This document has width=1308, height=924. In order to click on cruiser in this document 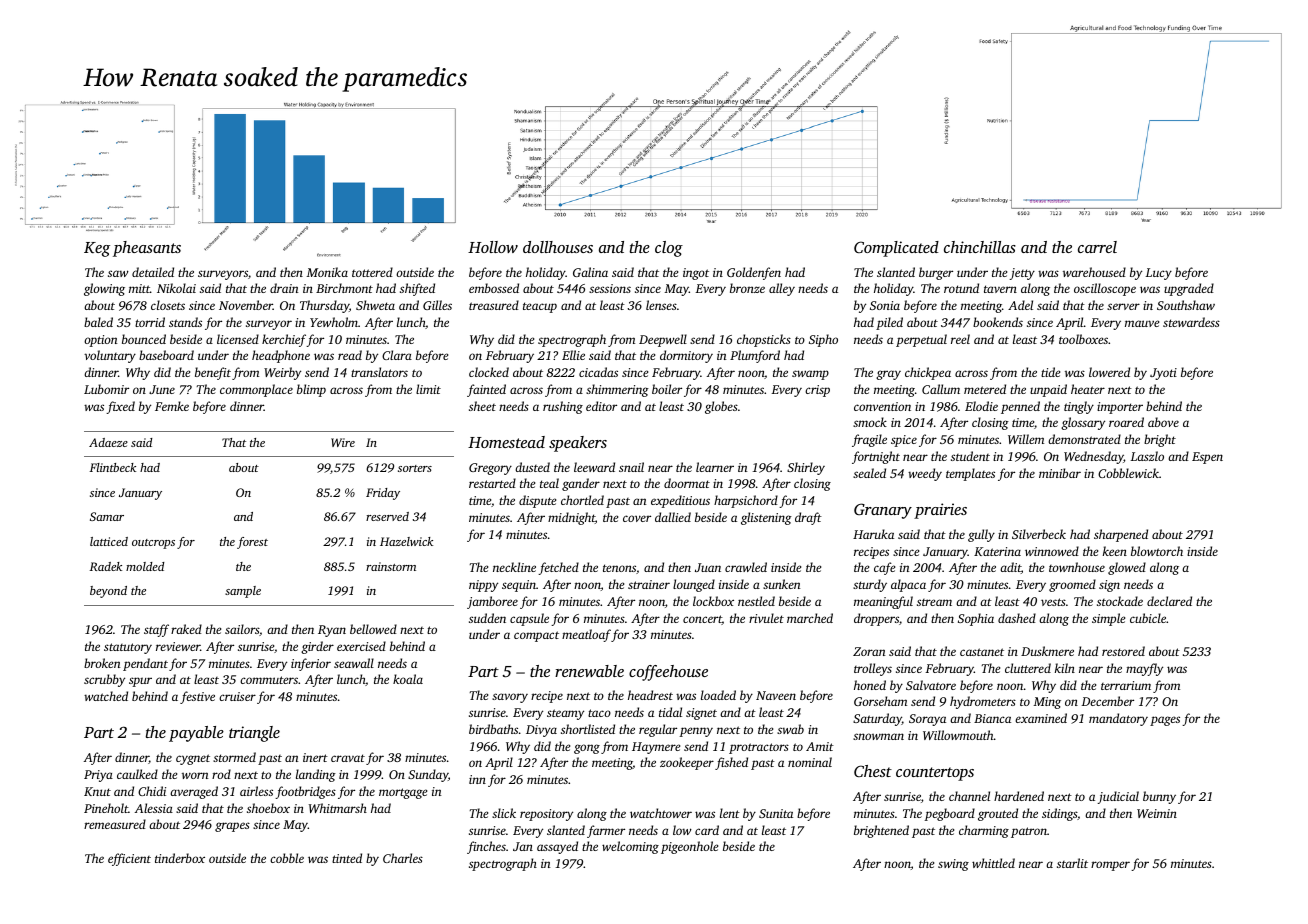, I will do `click(237, 696)`.
